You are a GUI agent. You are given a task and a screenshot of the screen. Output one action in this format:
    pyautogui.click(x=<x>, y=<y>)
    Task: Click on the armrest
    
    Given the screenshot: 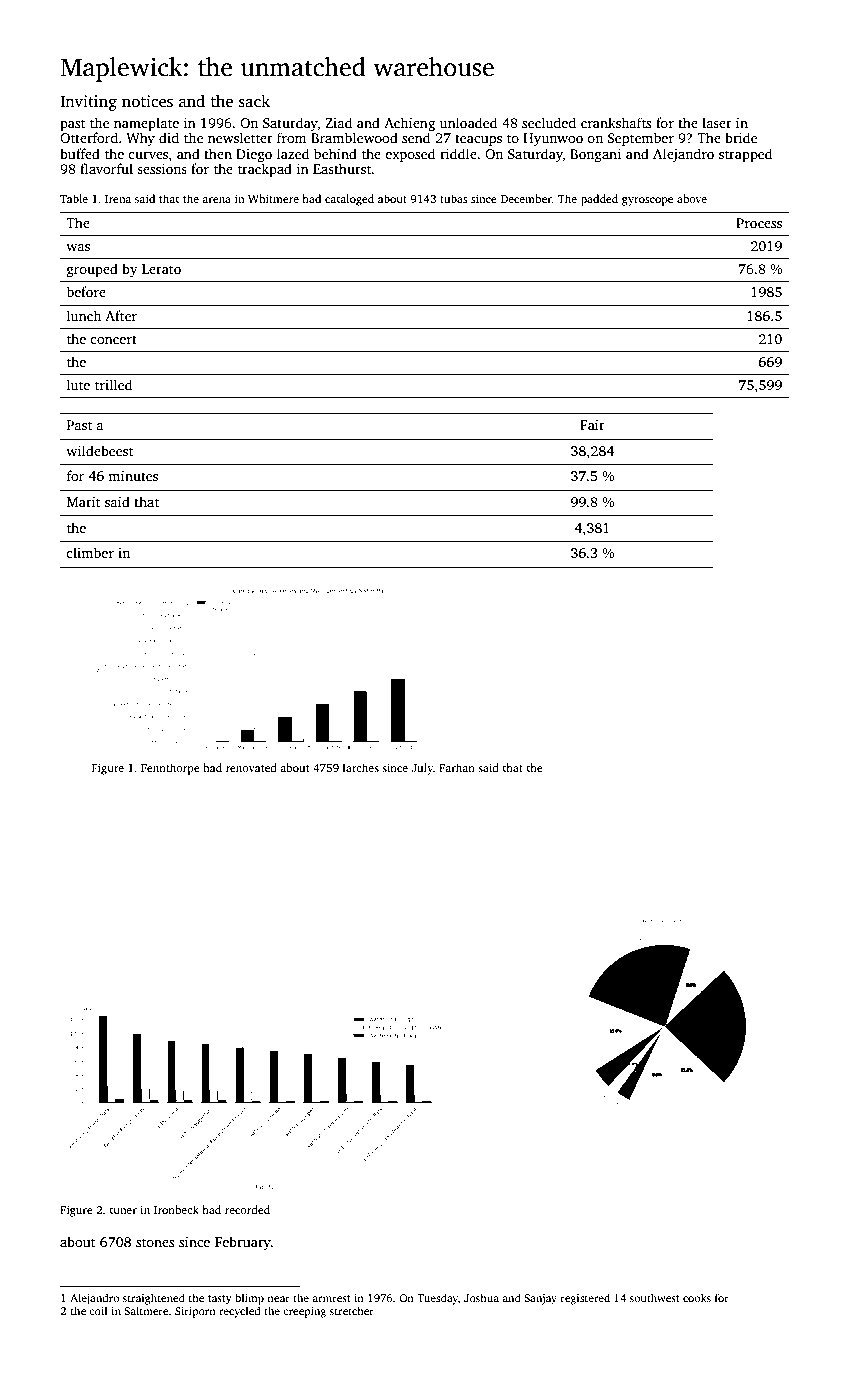 What is the action you would take?
    pyautogui.click(x=331, y=1298)
